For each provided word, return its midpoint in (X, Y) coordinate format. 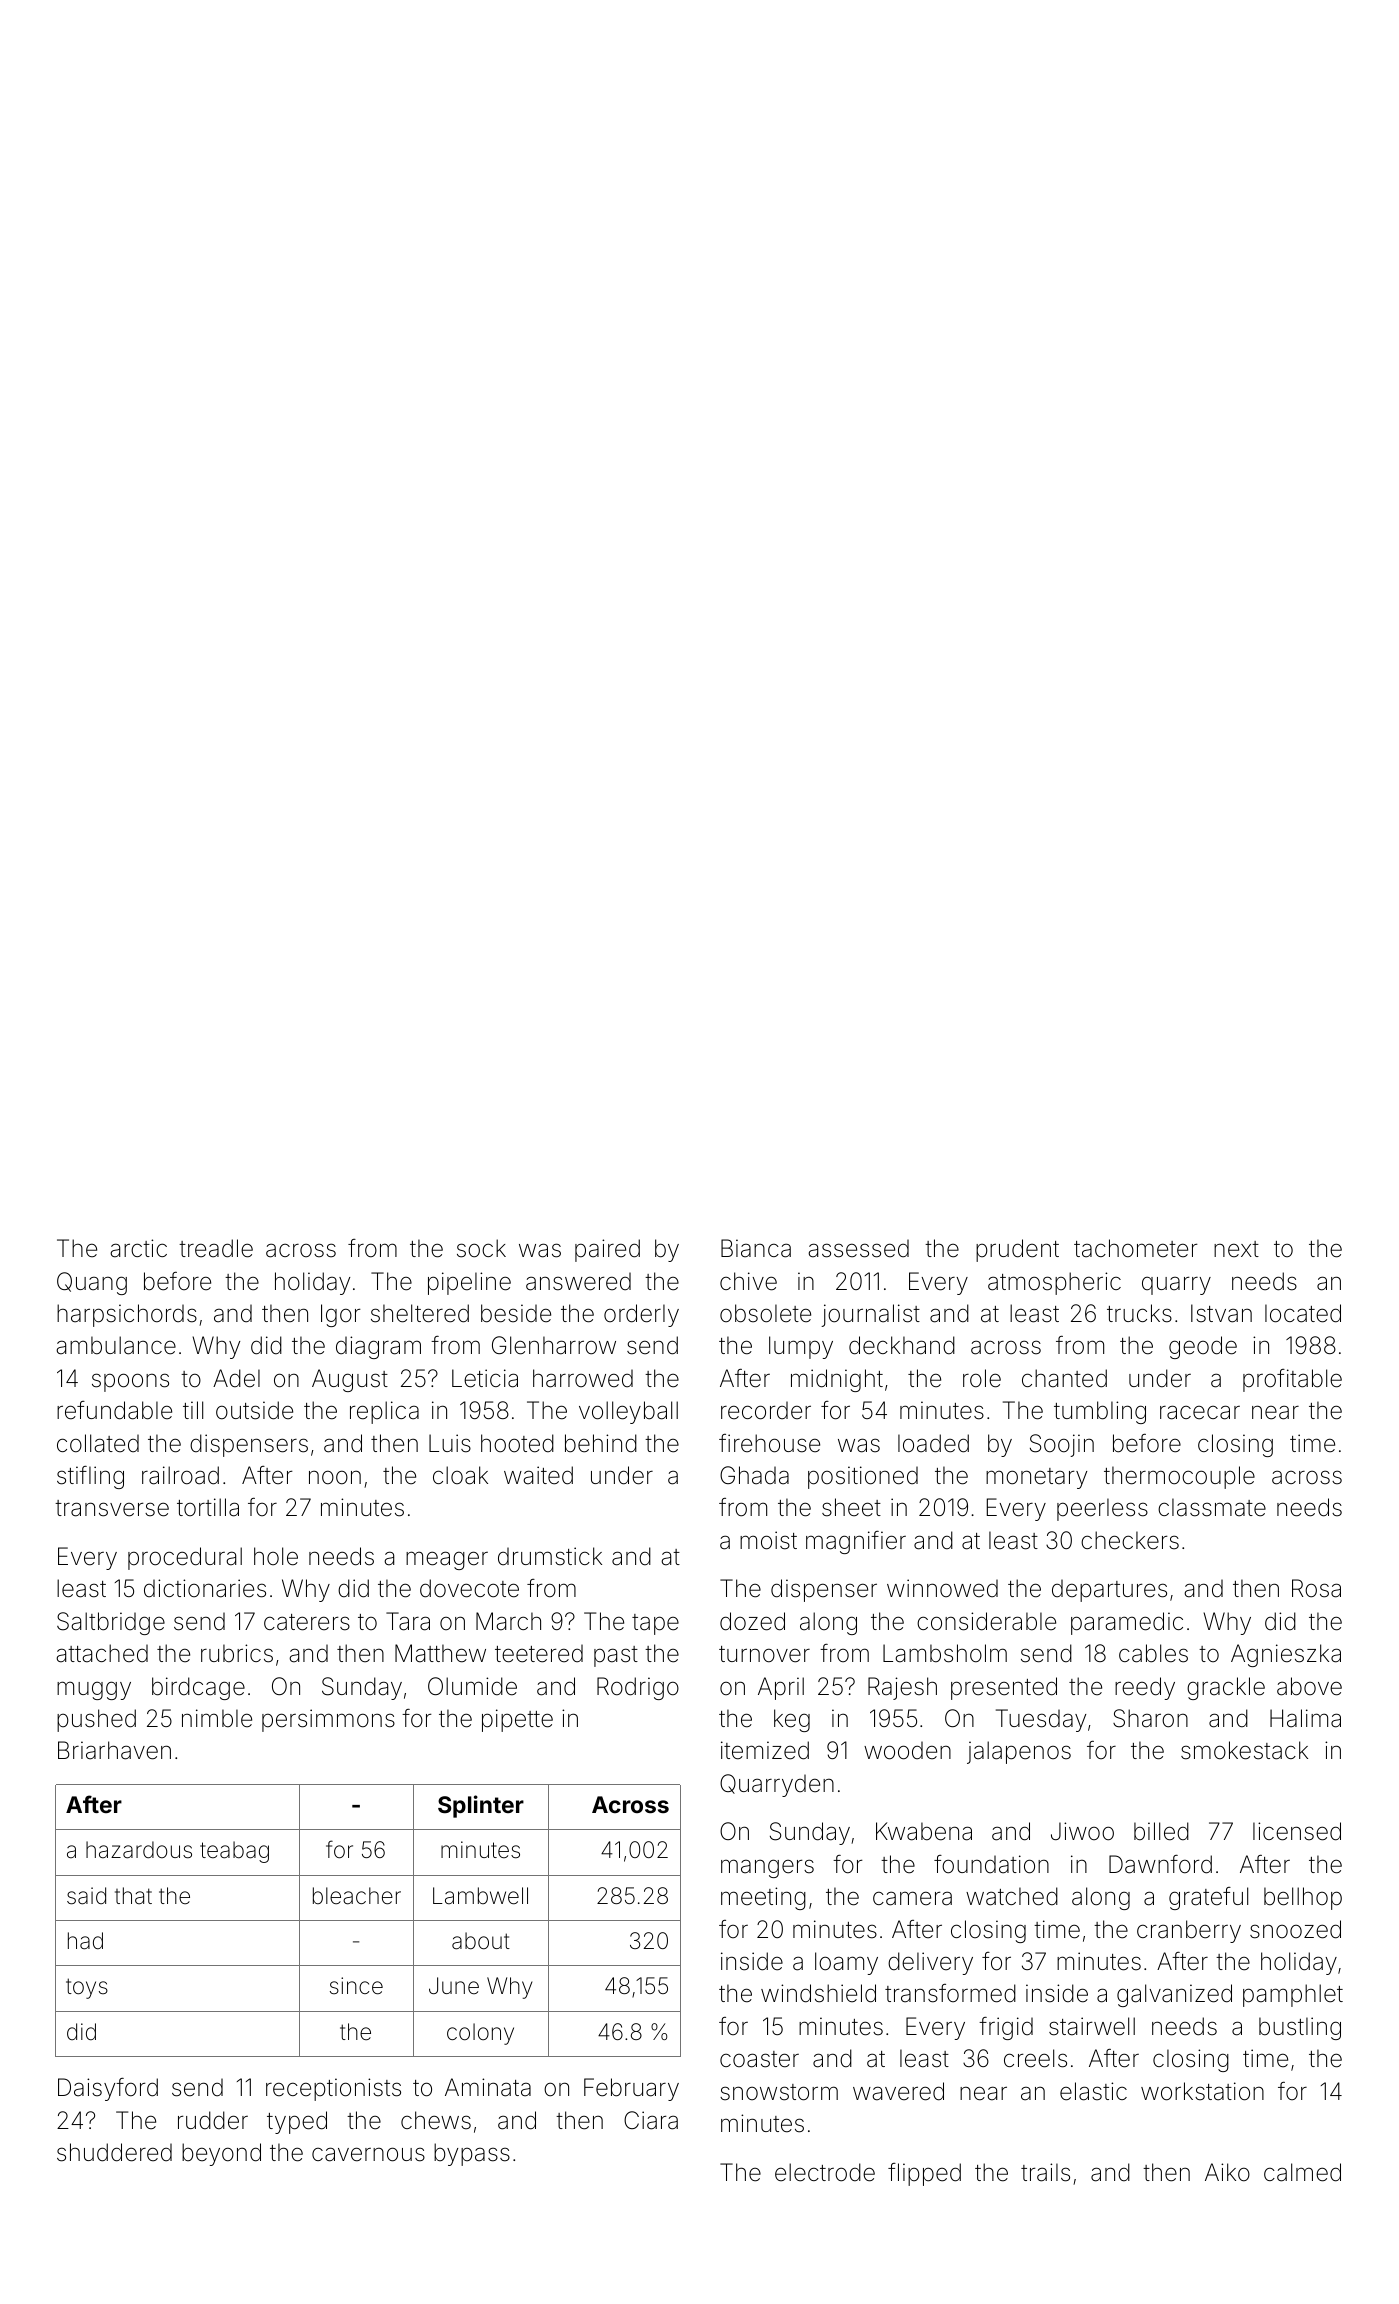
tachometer (1136, 1248)
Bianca (756, 1248)
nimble (217, 1718)
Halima (1305, 1718)
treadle (216, 1248)
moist (768, 1540)
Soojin (1062, 1445)
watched (1012, 1896)
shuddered (114, 2152)
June (454, 1985)
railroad (180, 1475)
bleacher (357, 1896)
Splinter (481, 1806)
